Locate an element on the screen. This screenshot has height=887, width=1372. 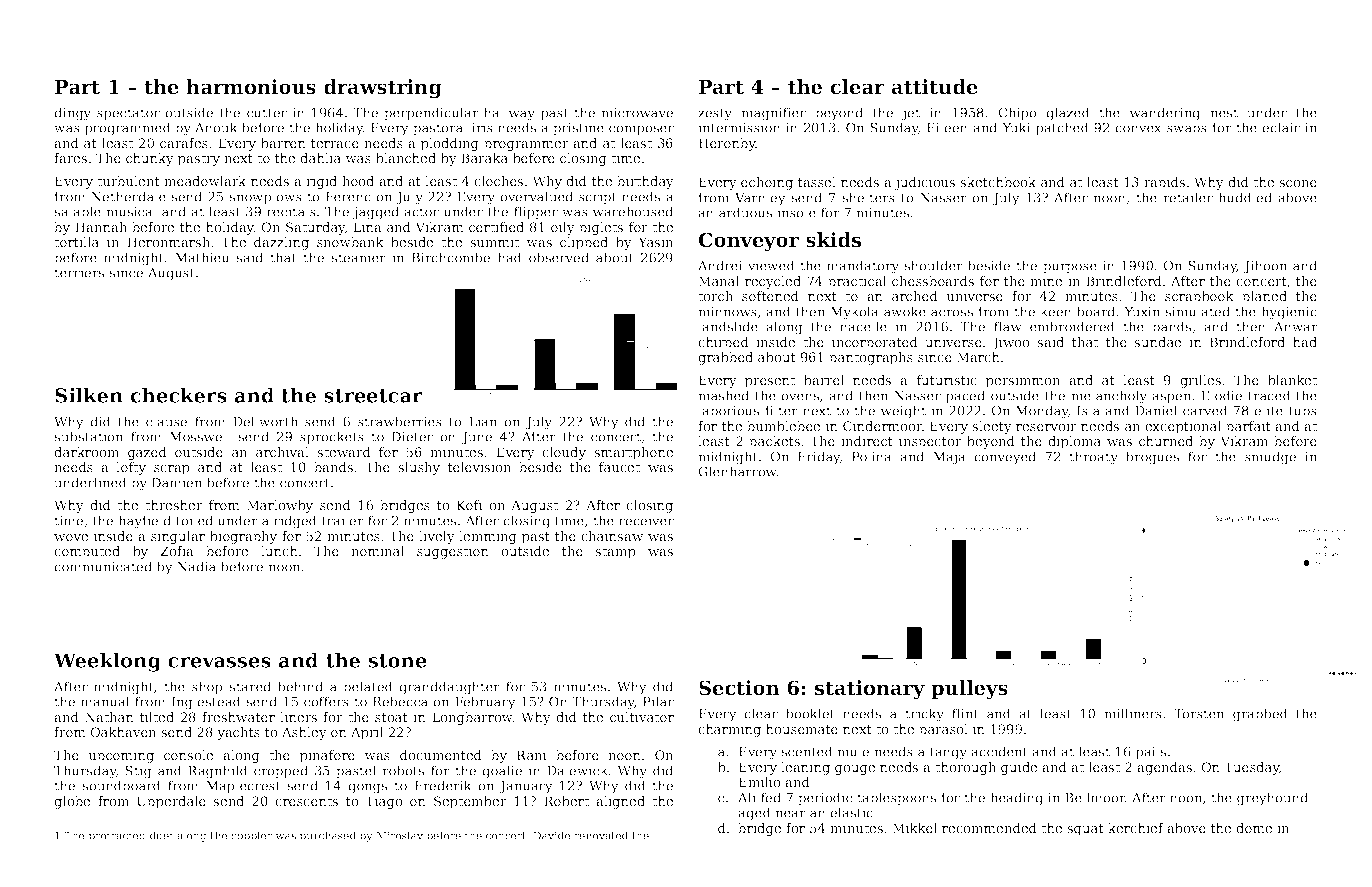
attitude is located at coordinates (935, 87).
